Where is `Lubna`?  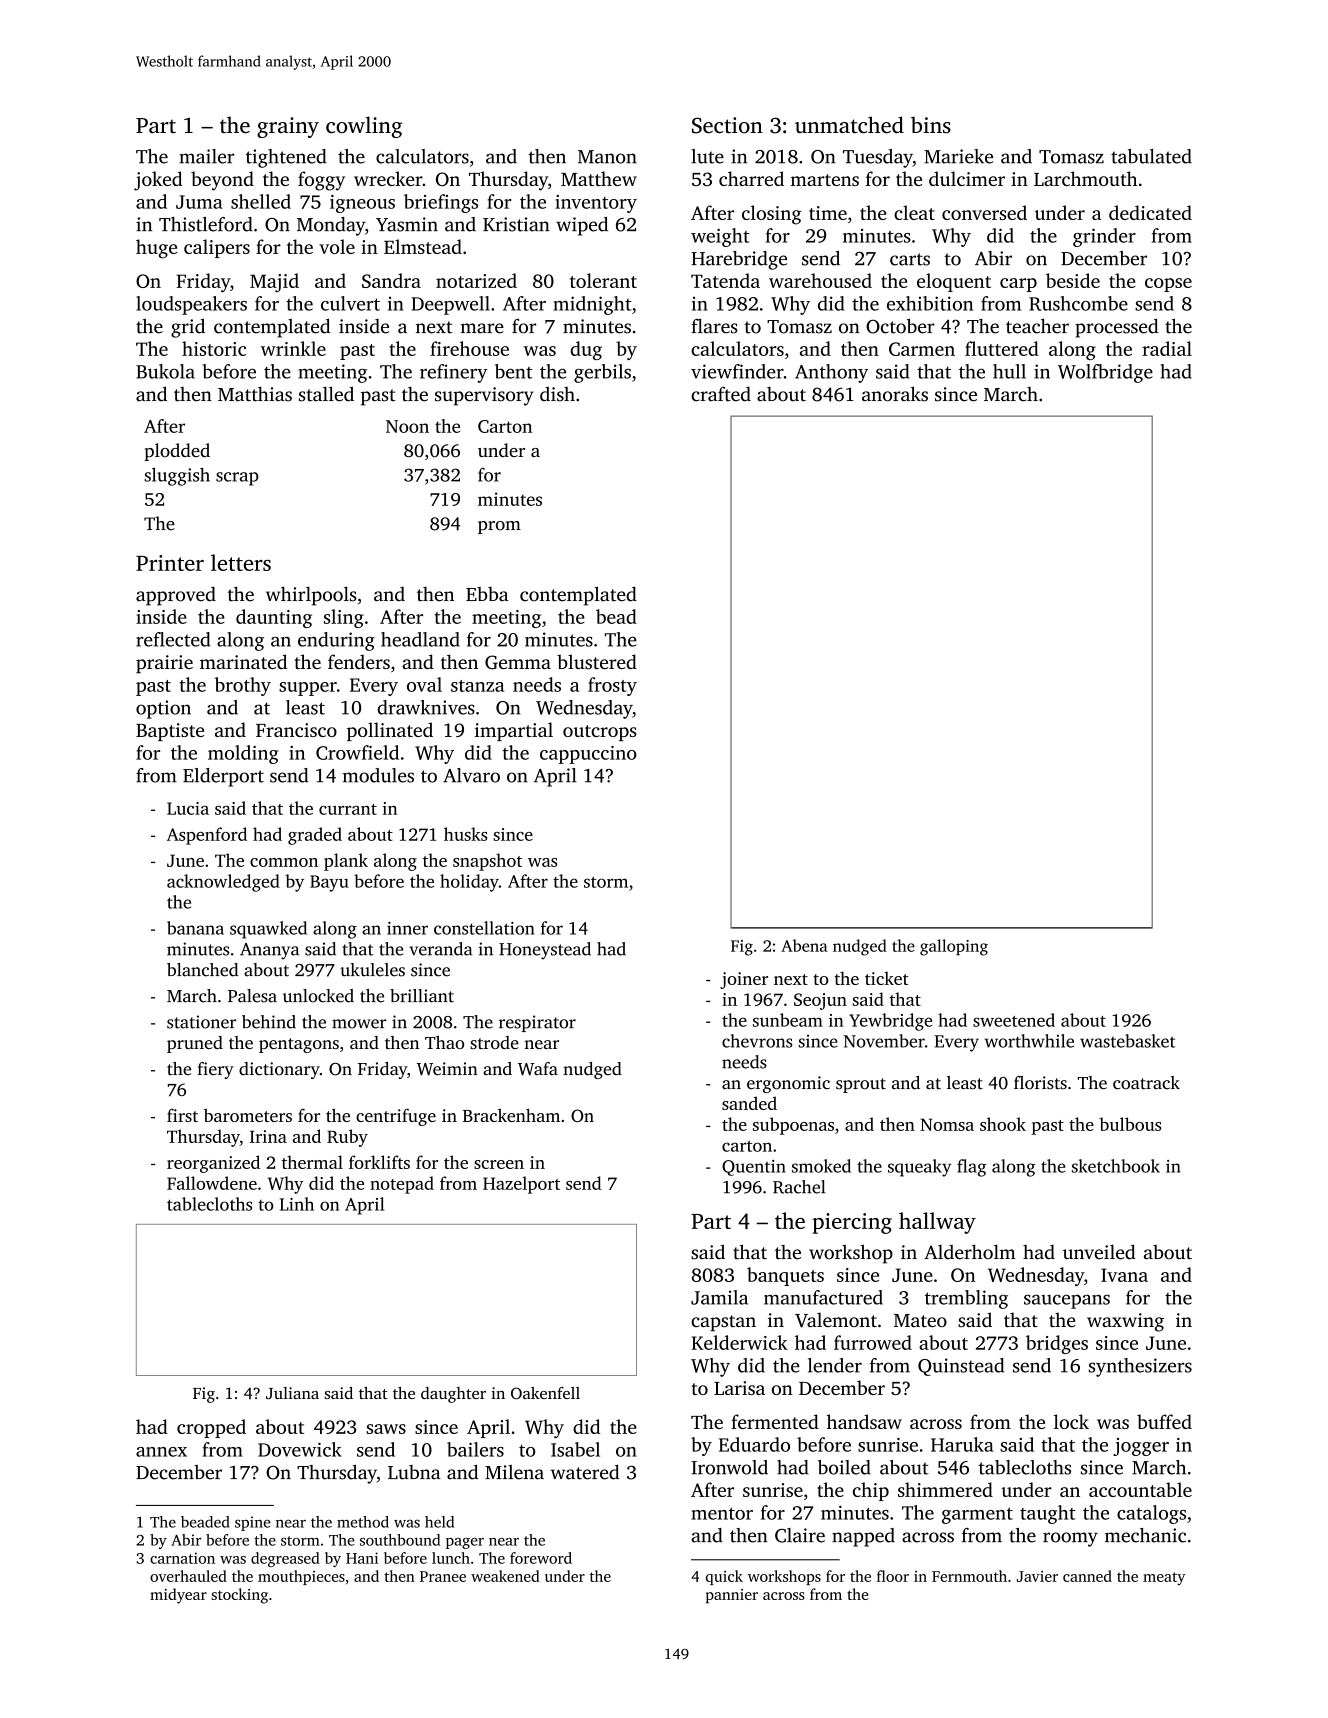 Lubna is located at coordinates (414, 1472).
